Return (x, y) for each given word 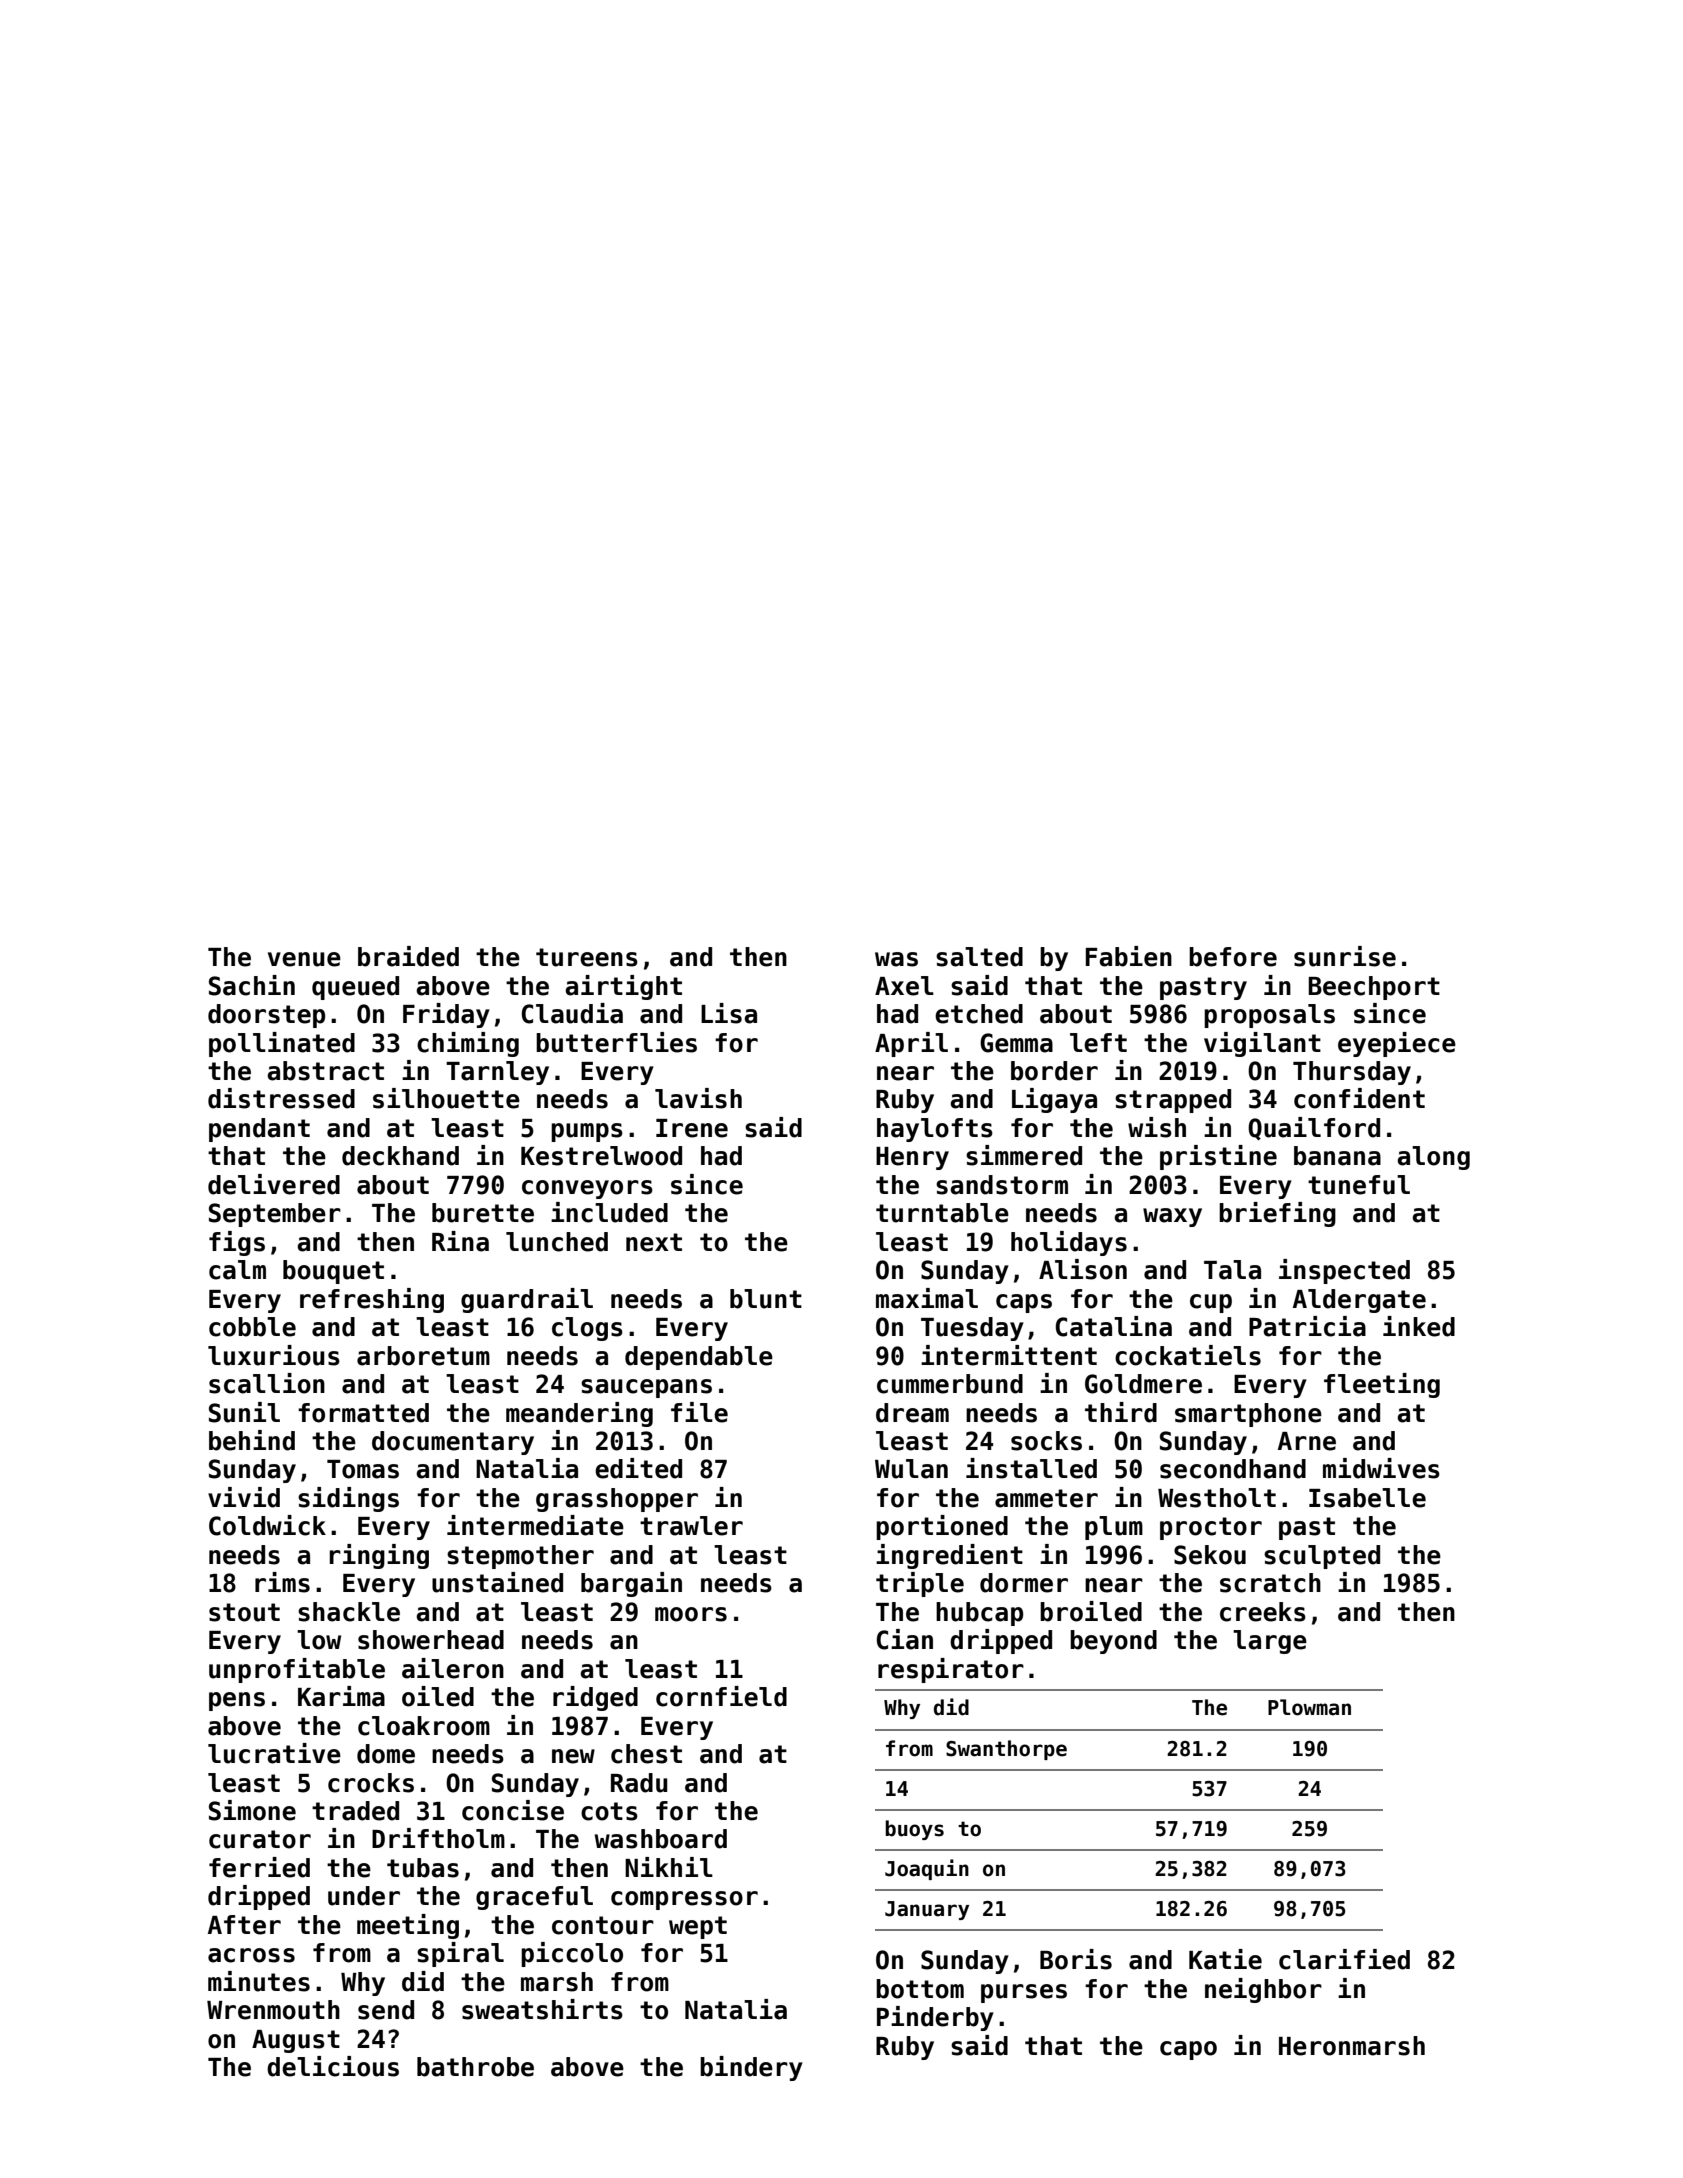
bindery (751, 2068)
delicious (333, 2066)
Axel (904, 986)
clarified (1344, 1959)
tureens (587, 957)
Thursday (1352, 1073)
